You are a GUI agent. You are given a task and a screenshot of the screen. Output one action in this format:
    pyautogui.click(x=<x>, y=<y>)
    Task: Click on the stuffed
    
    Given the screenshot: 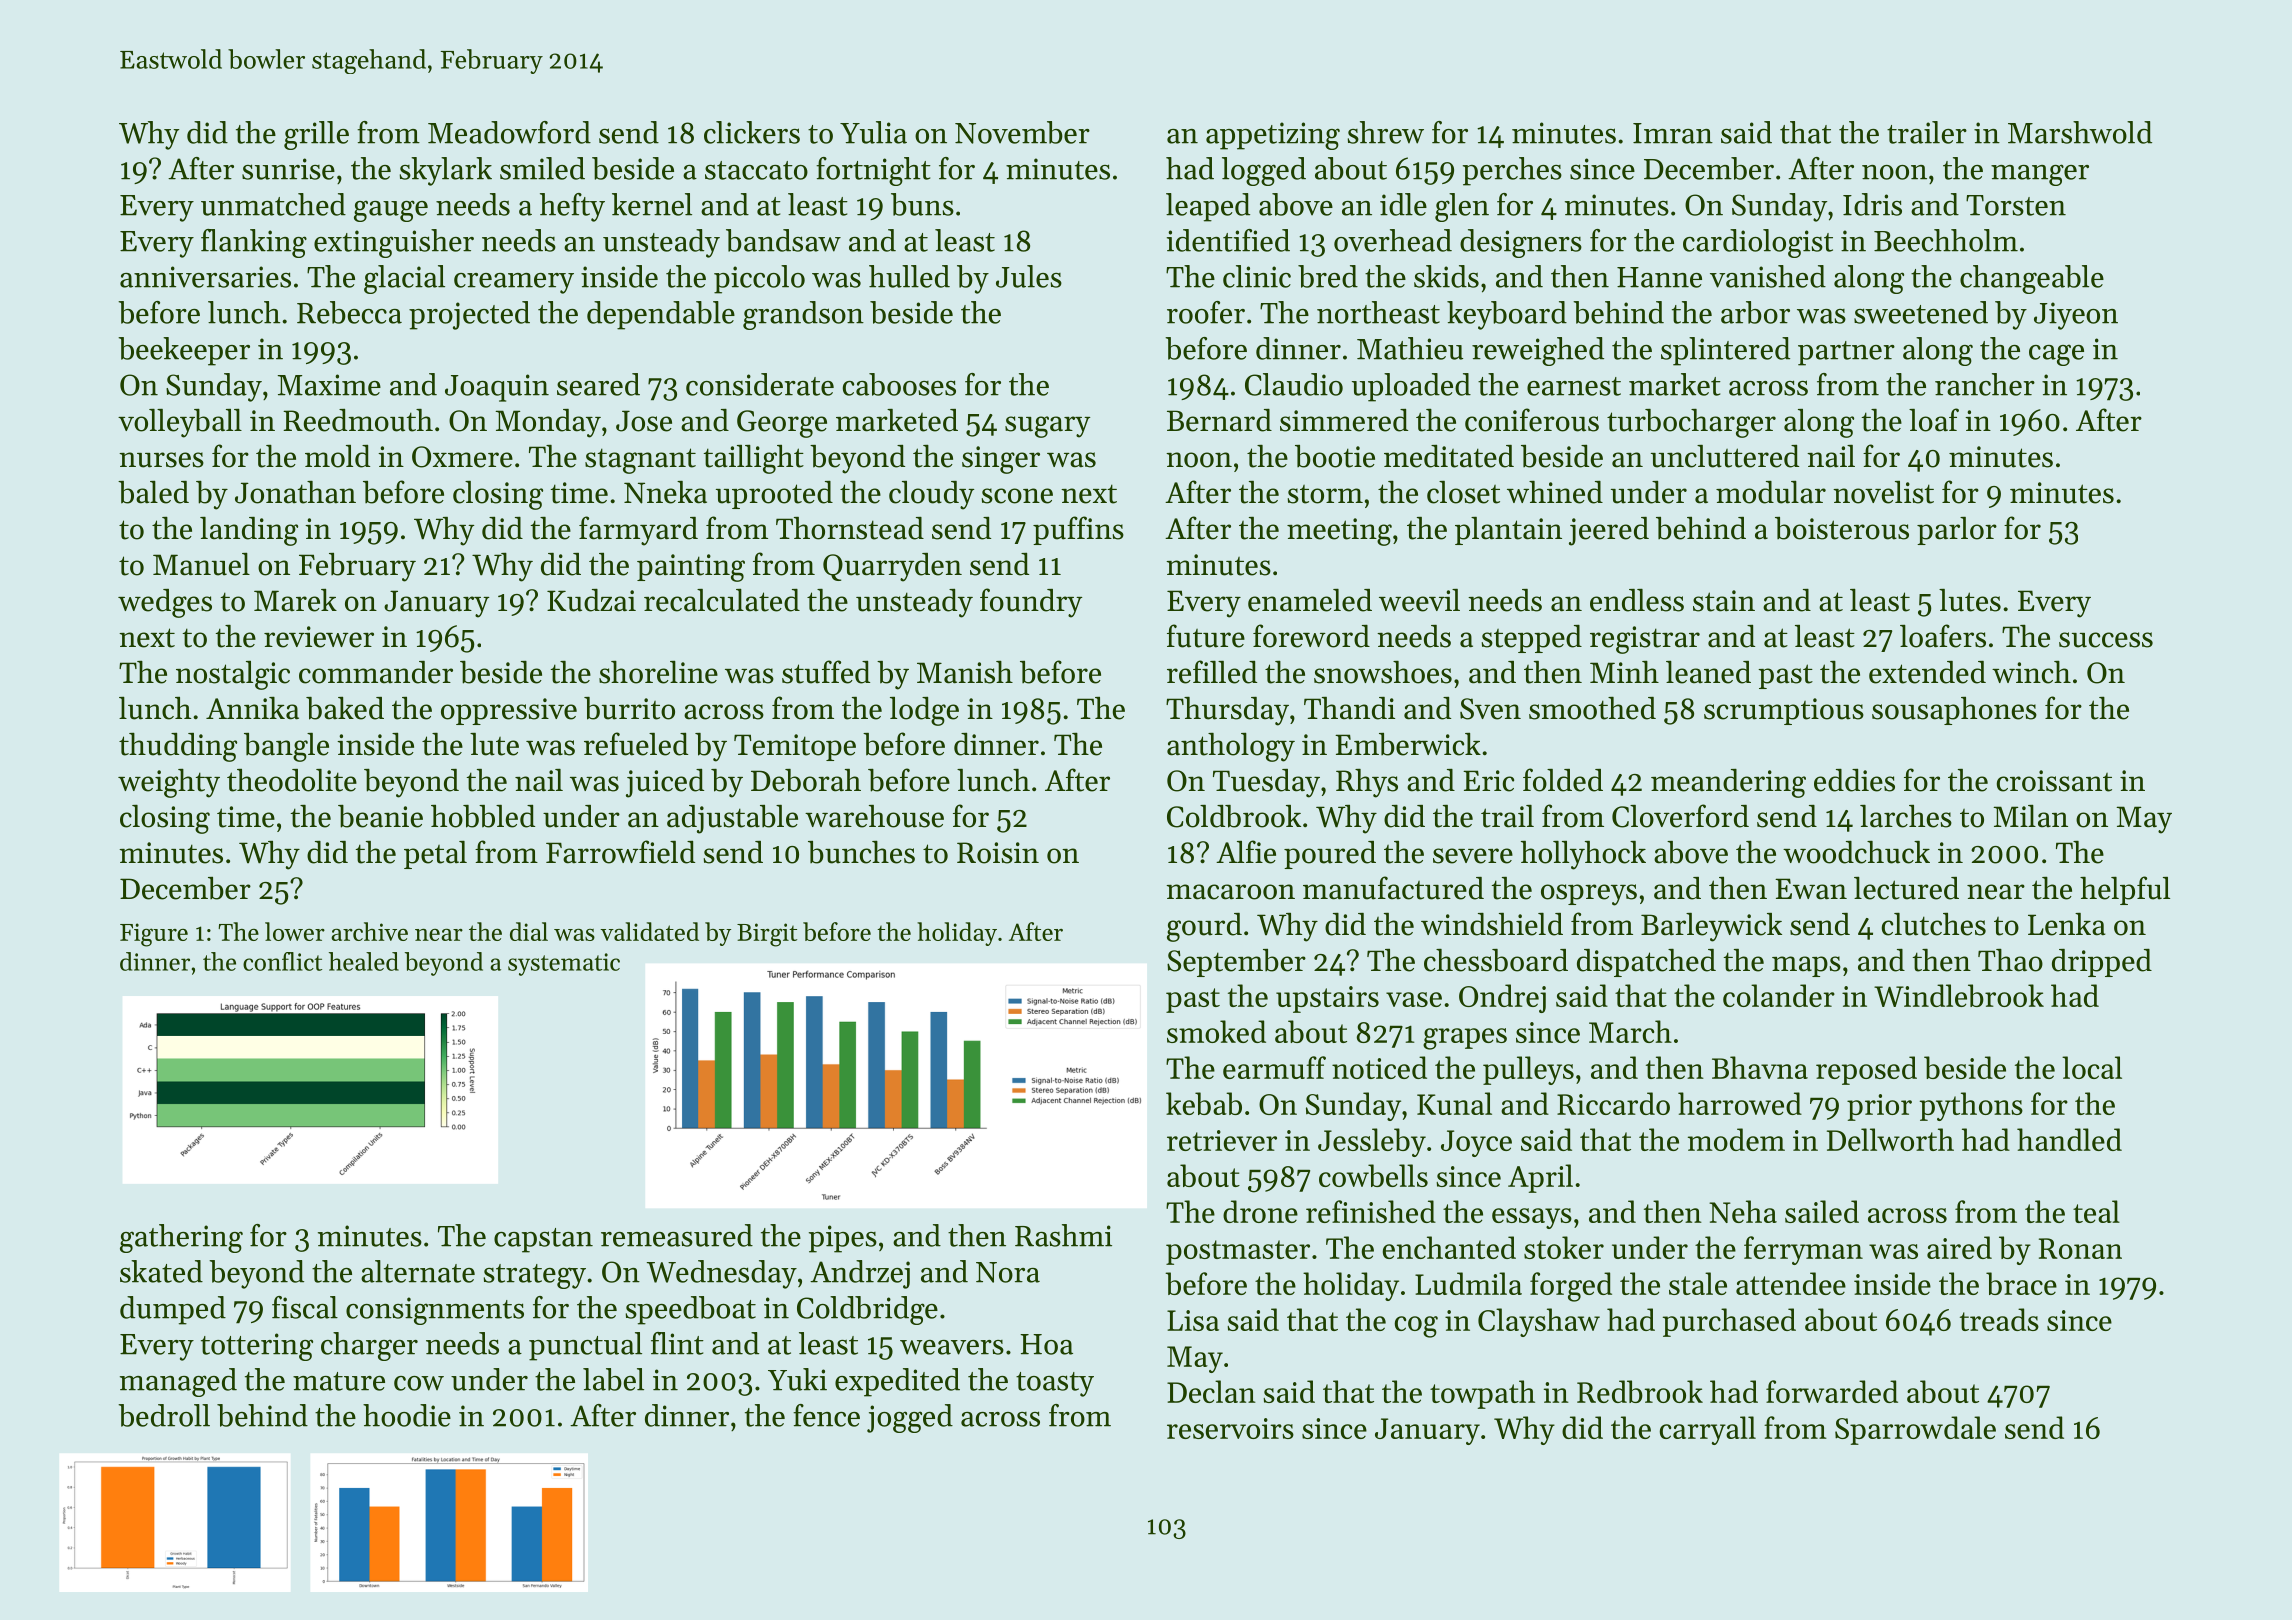 What is the action you would take?
    pyautogui.click(x=826, y=672)
